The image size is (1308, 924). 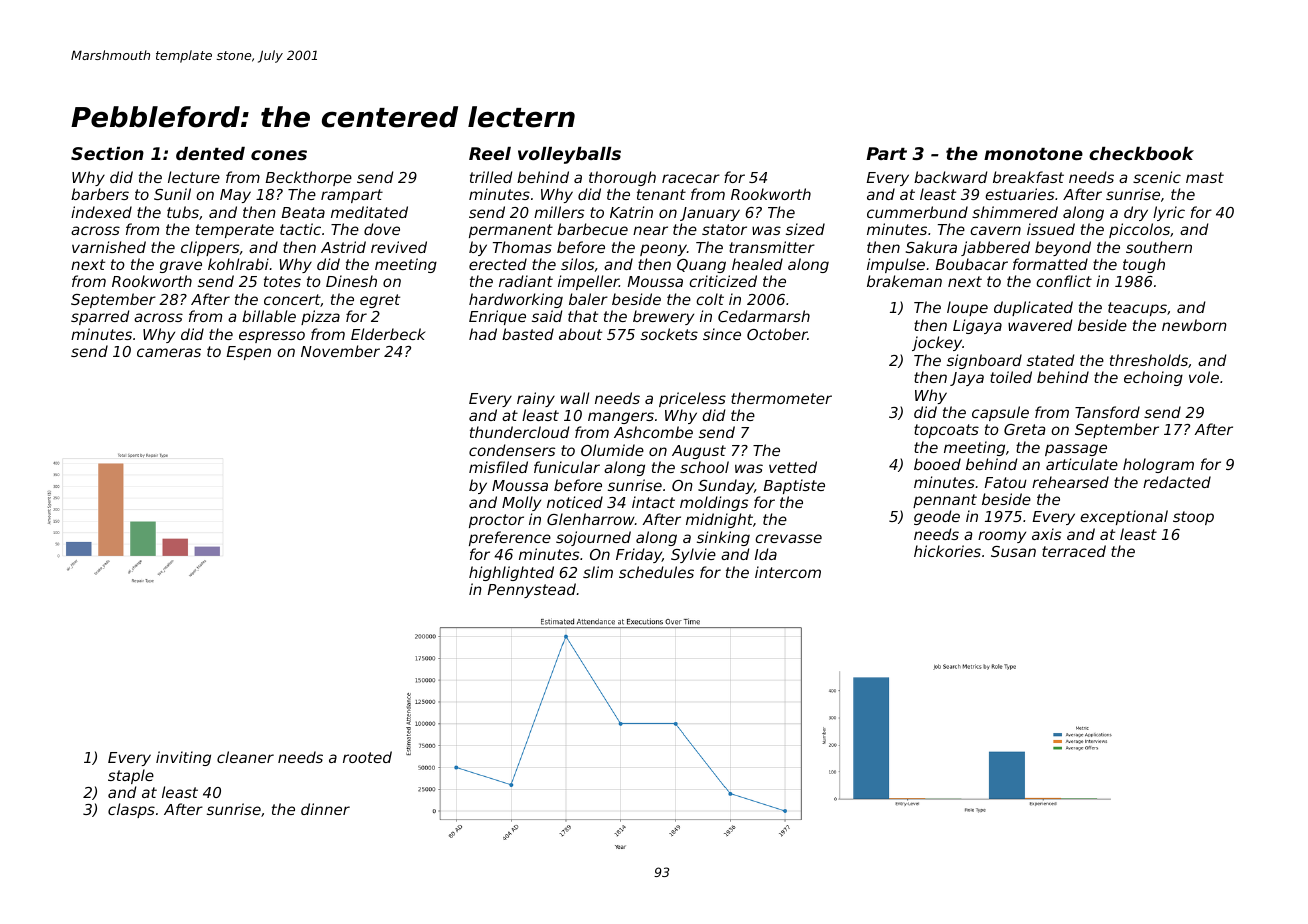 I want to click on Pennystead, so click(x=532, y=590).
